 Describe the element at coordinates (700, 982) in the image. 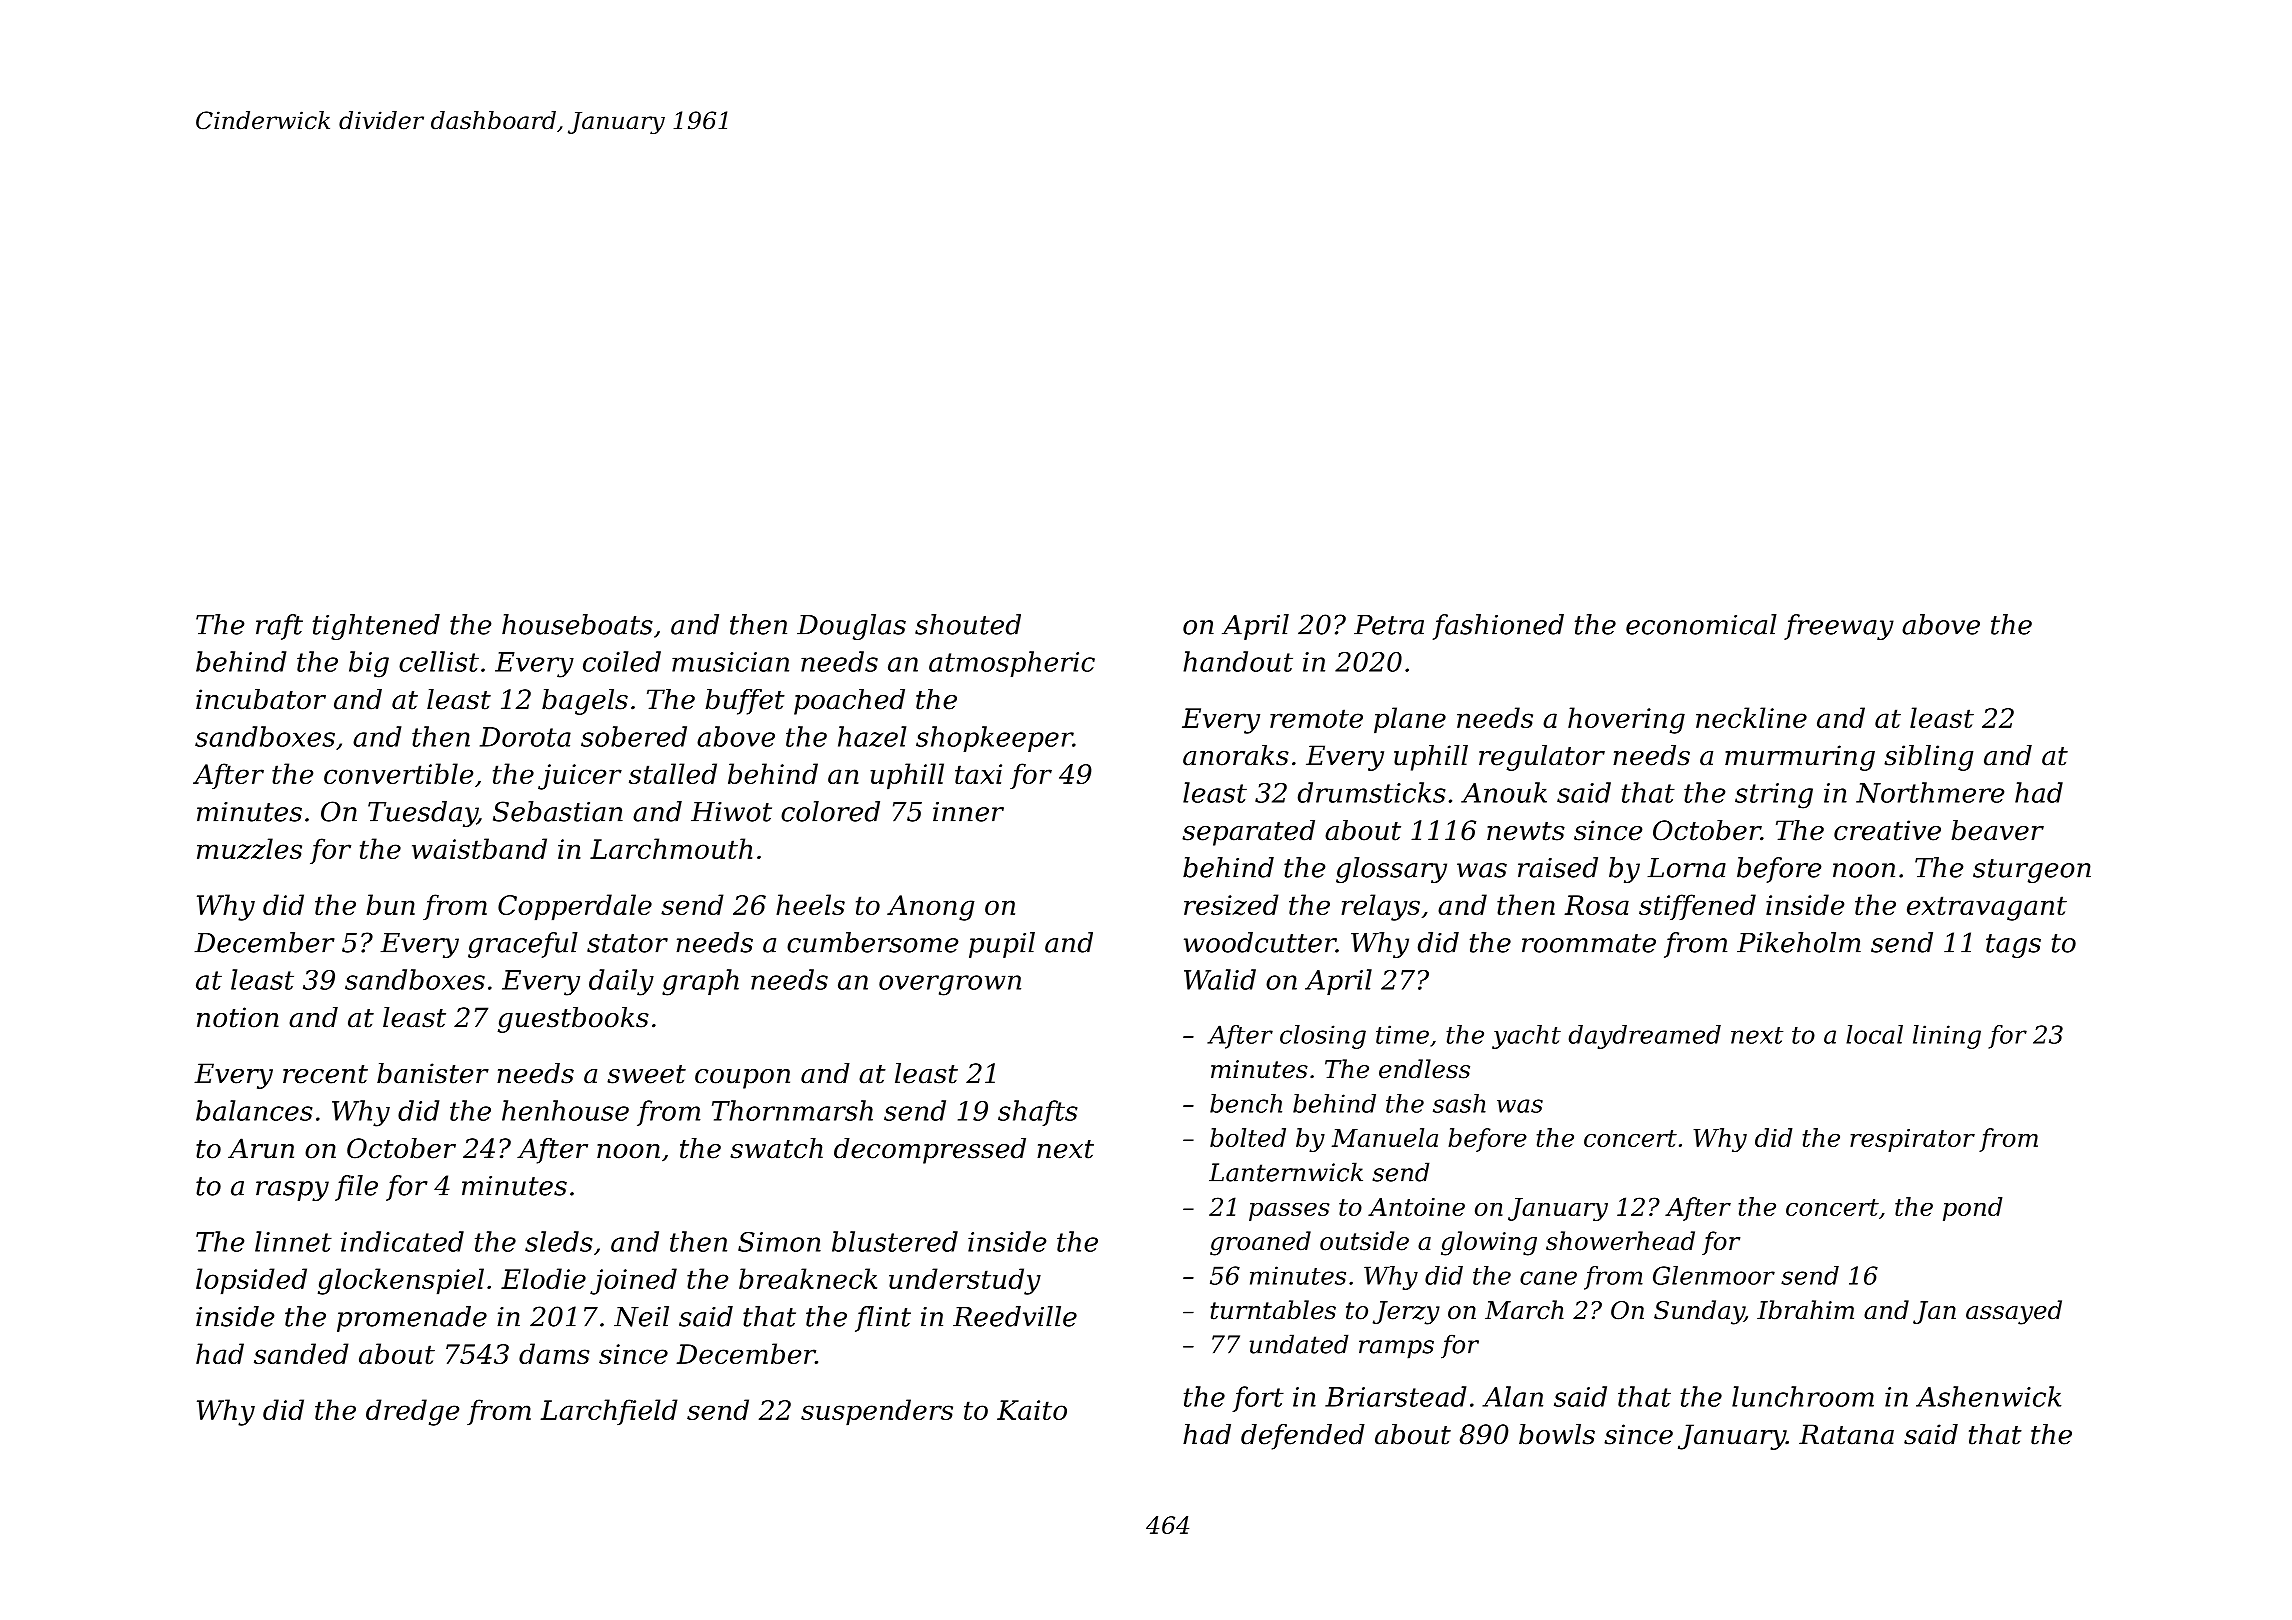

I see `graph` at that location.
